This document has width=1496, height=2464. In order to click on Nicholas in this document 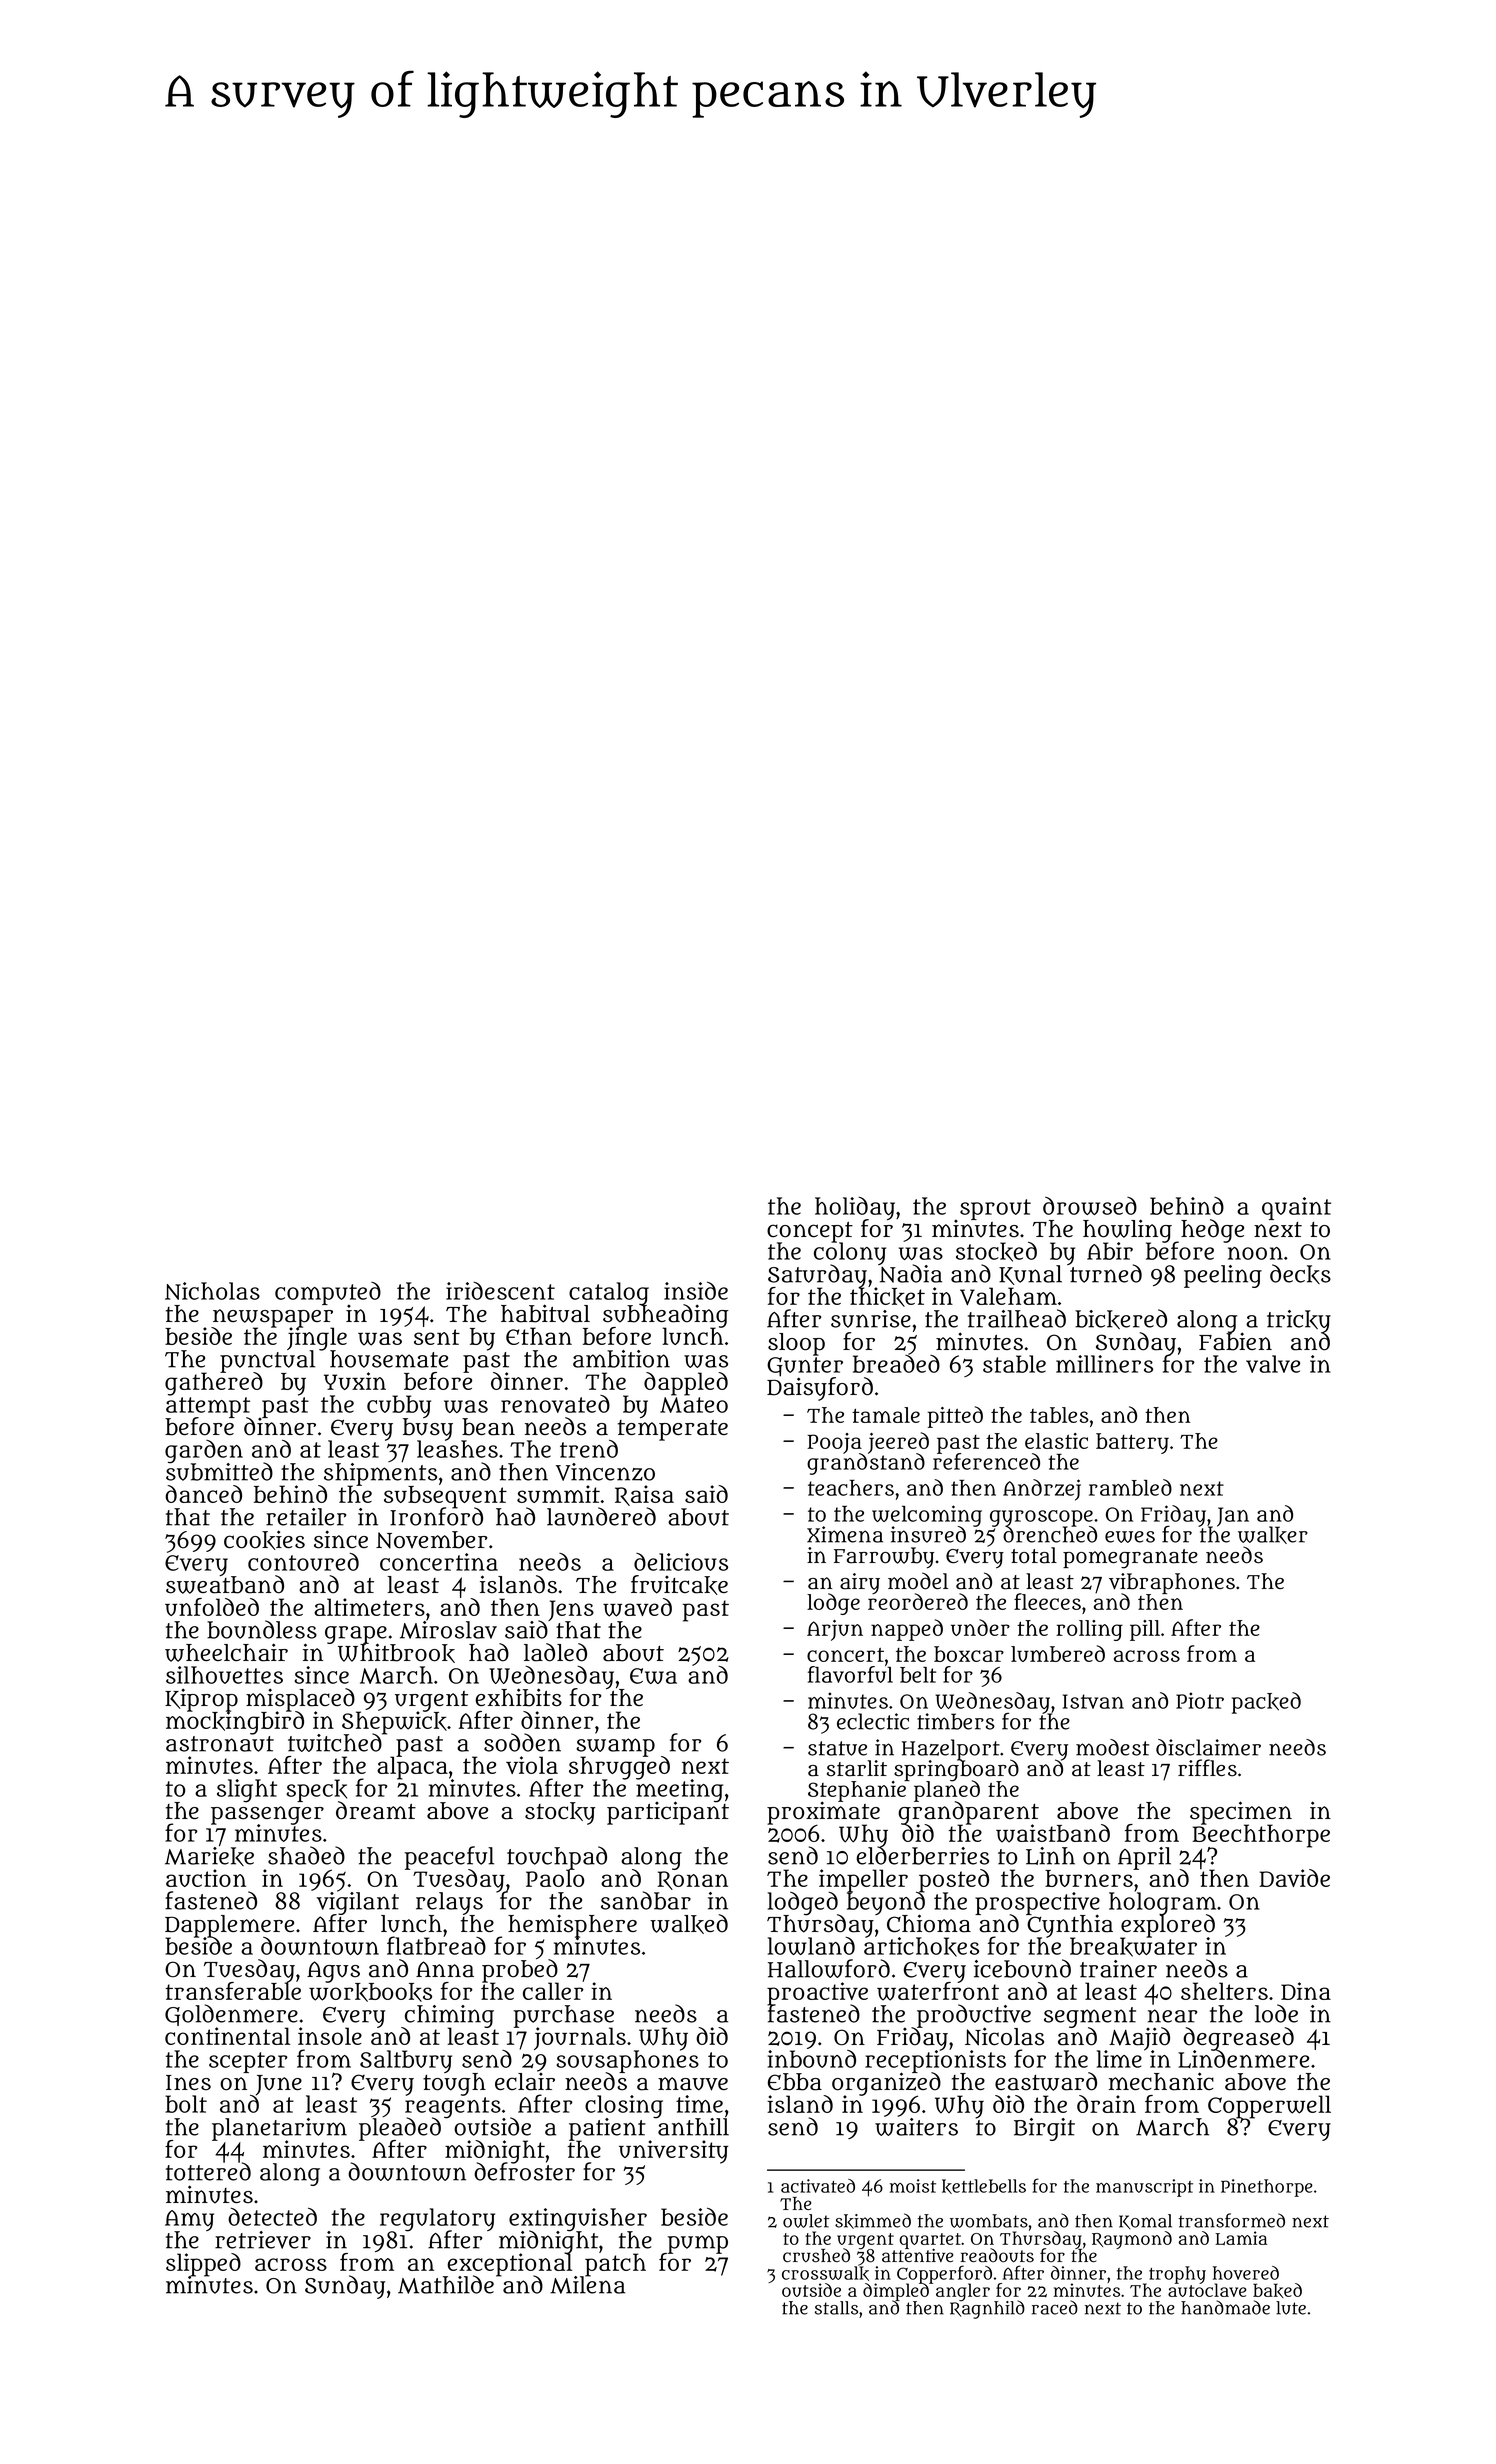, I will do `click(212, 1291)`.
